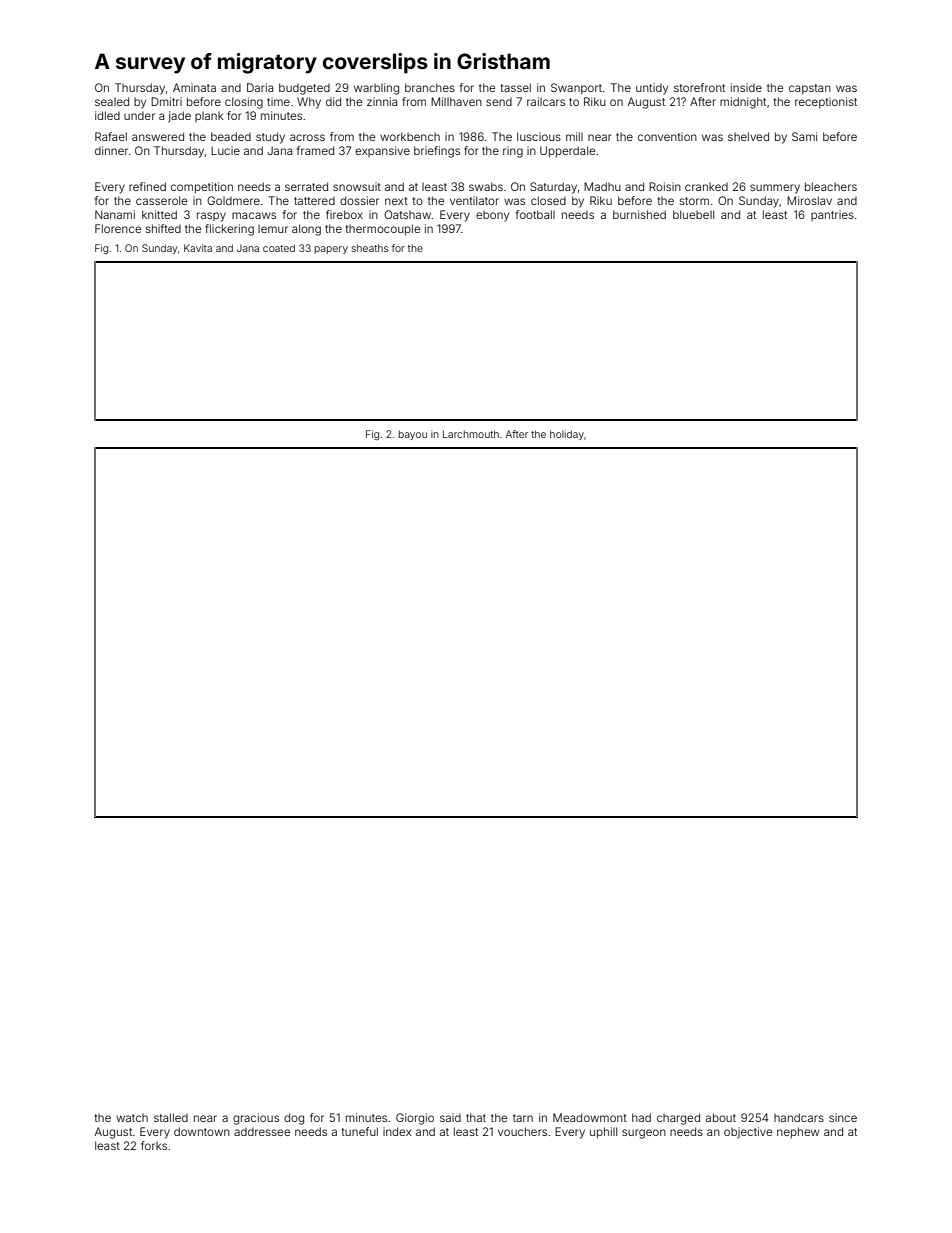 The image size is (952, 1233). What do you see at coordinates (471, 434) in the document?
I see `Larchmouth` at bounding box center [471, 434].
